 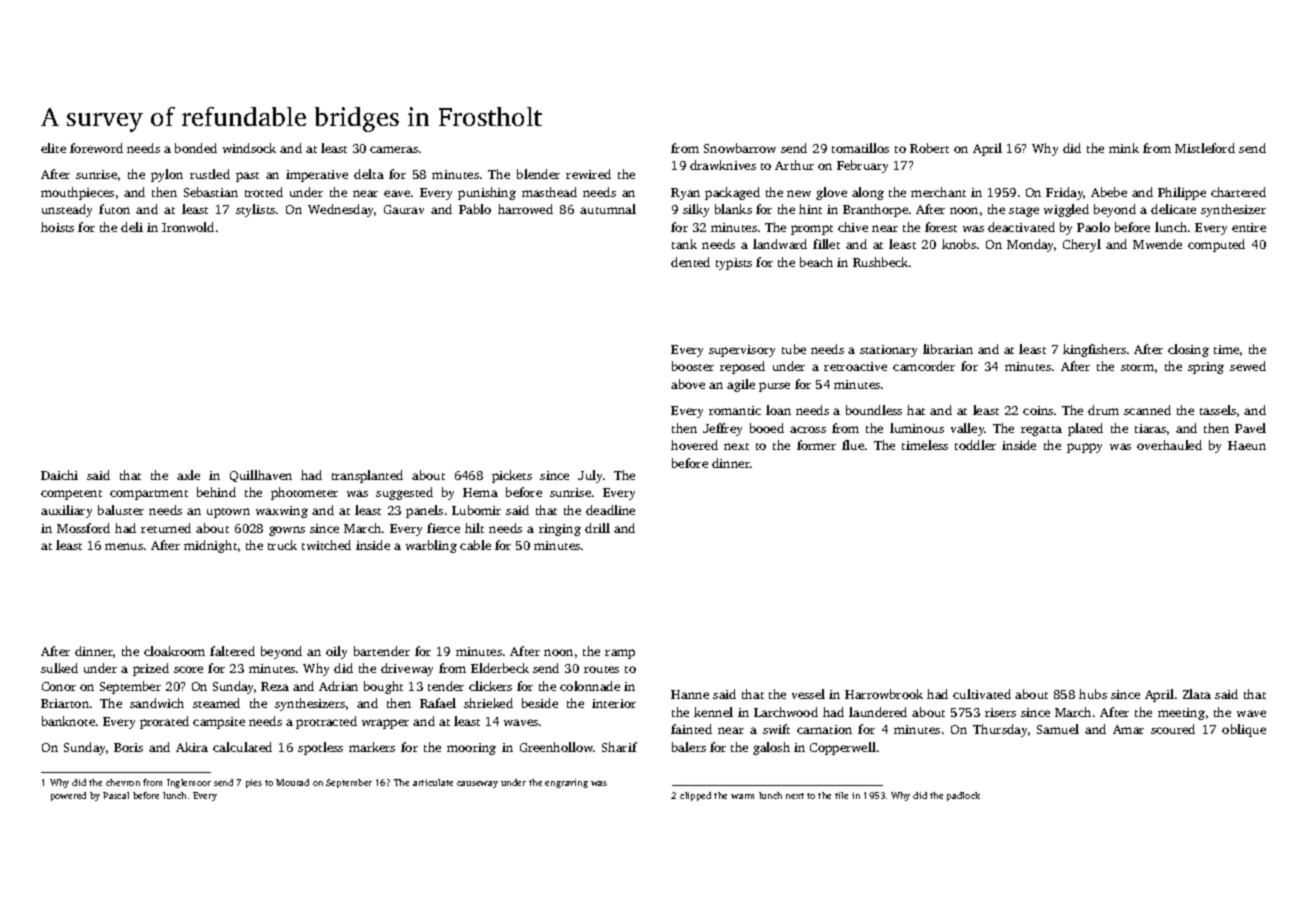 I want to click on ringing, so click(x=560, y=530).
